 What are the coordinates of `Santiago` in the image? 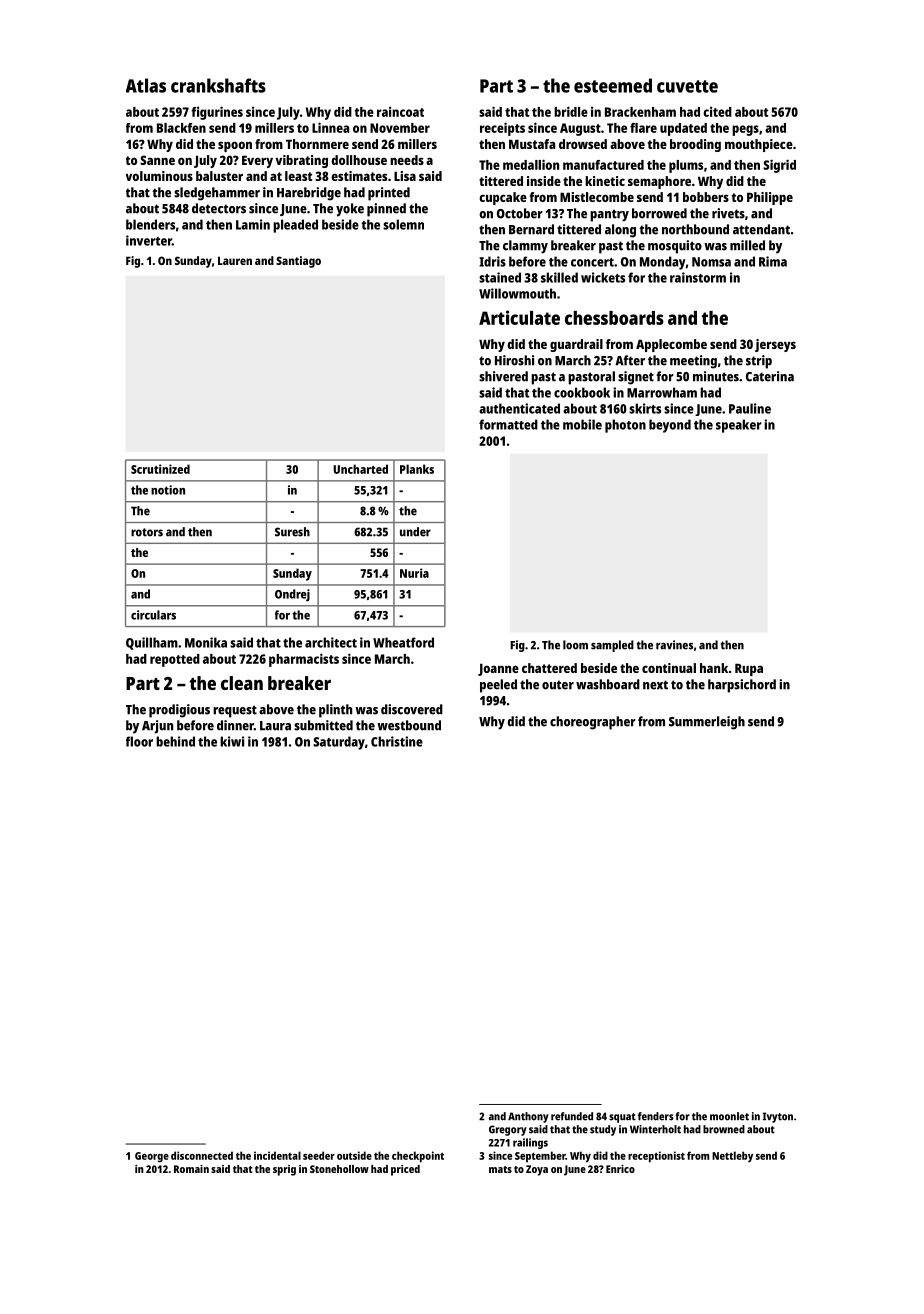 It's located at (298, 262).
